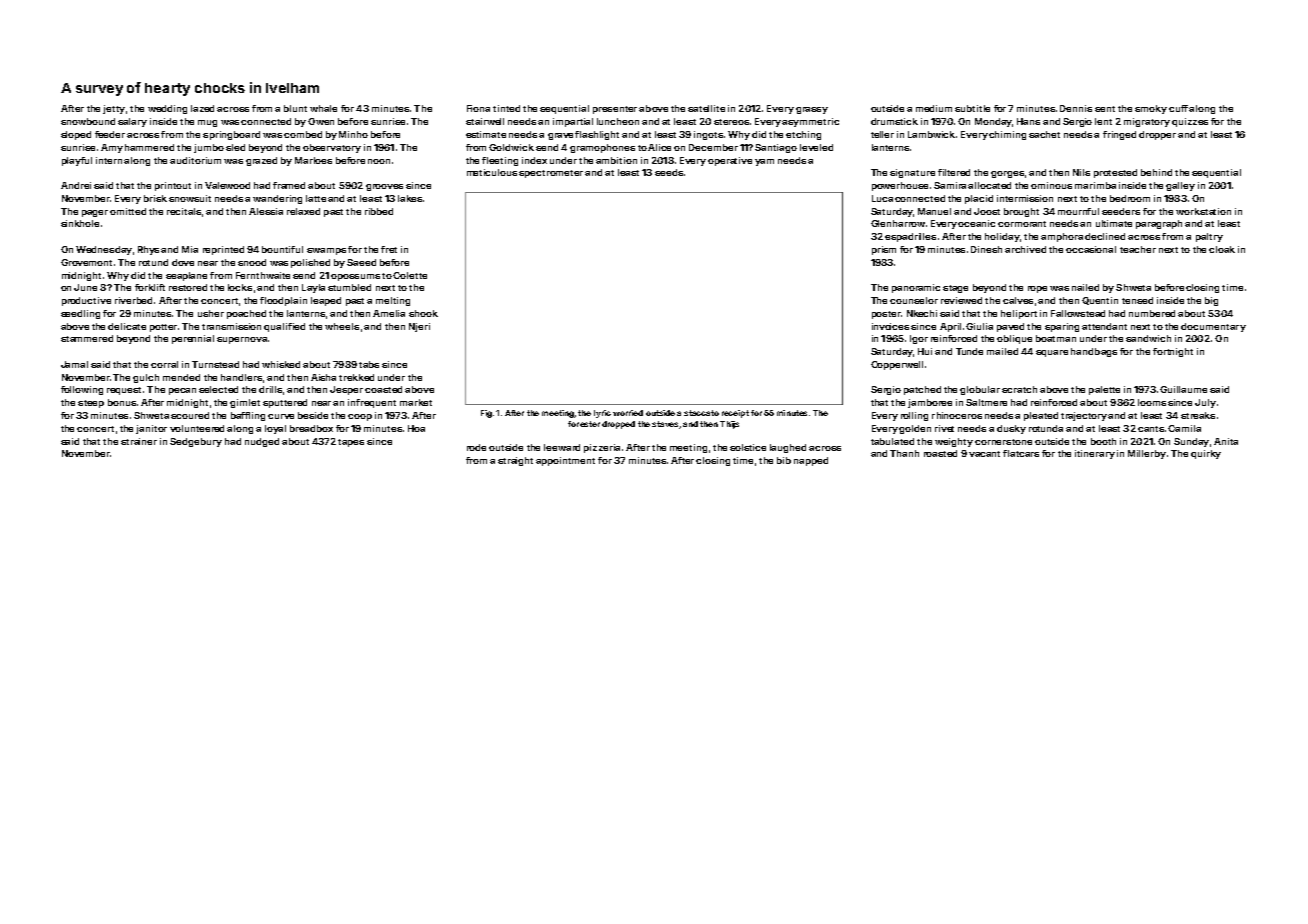  What do you see at coordinates (289, 185) in the page?
I see `framed` at bounding box center [289, 185].
